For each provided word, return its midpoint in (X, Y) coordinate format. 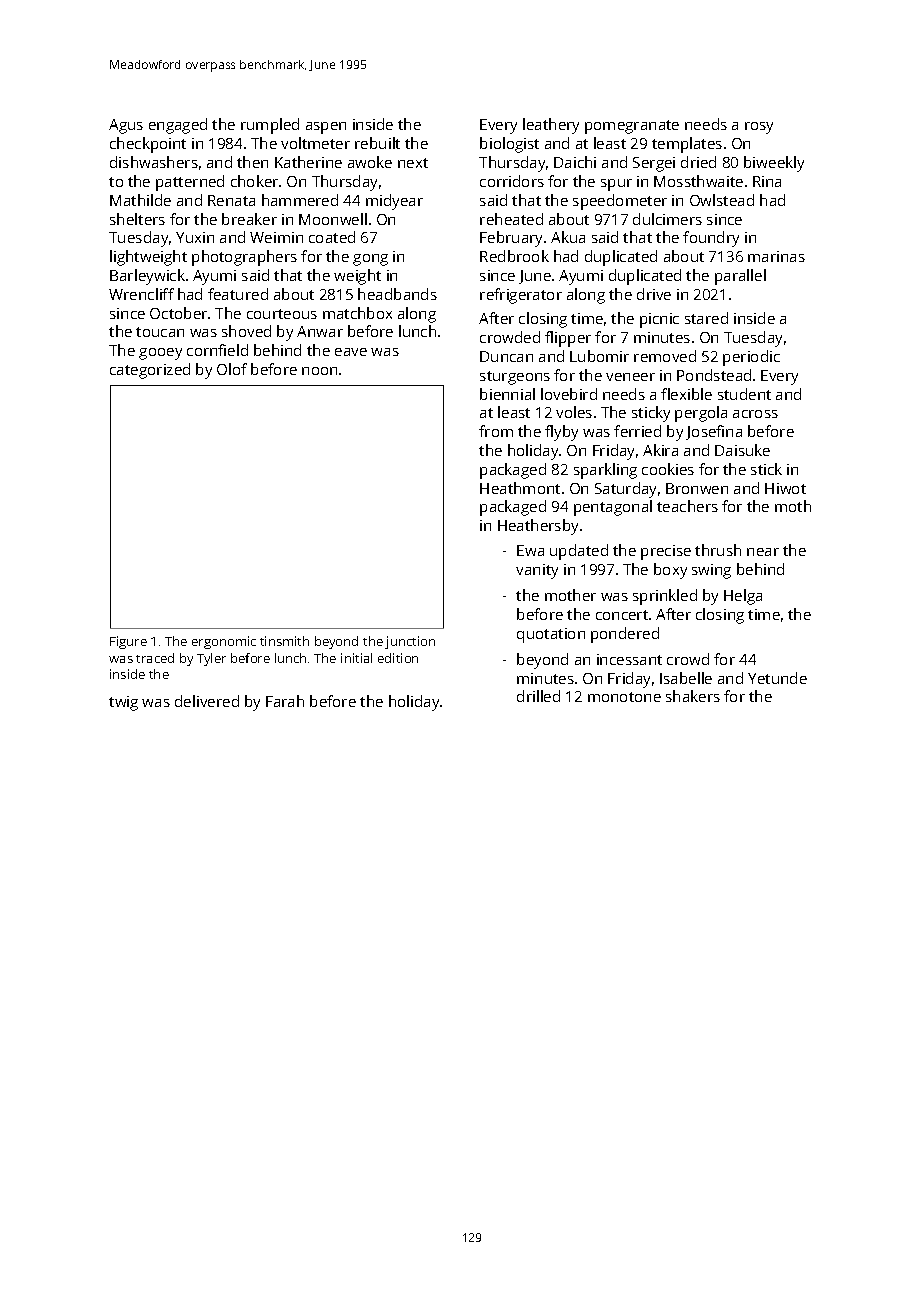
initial (356, 658)
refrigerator (521, 296)
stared (706, 318)
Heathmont (520, 488)
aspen (326, 128)
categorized (150, 371)
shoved (246, 331)
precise (666, 552)
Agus (126, 126)
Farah (285, 701)
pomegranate (632, 127)
